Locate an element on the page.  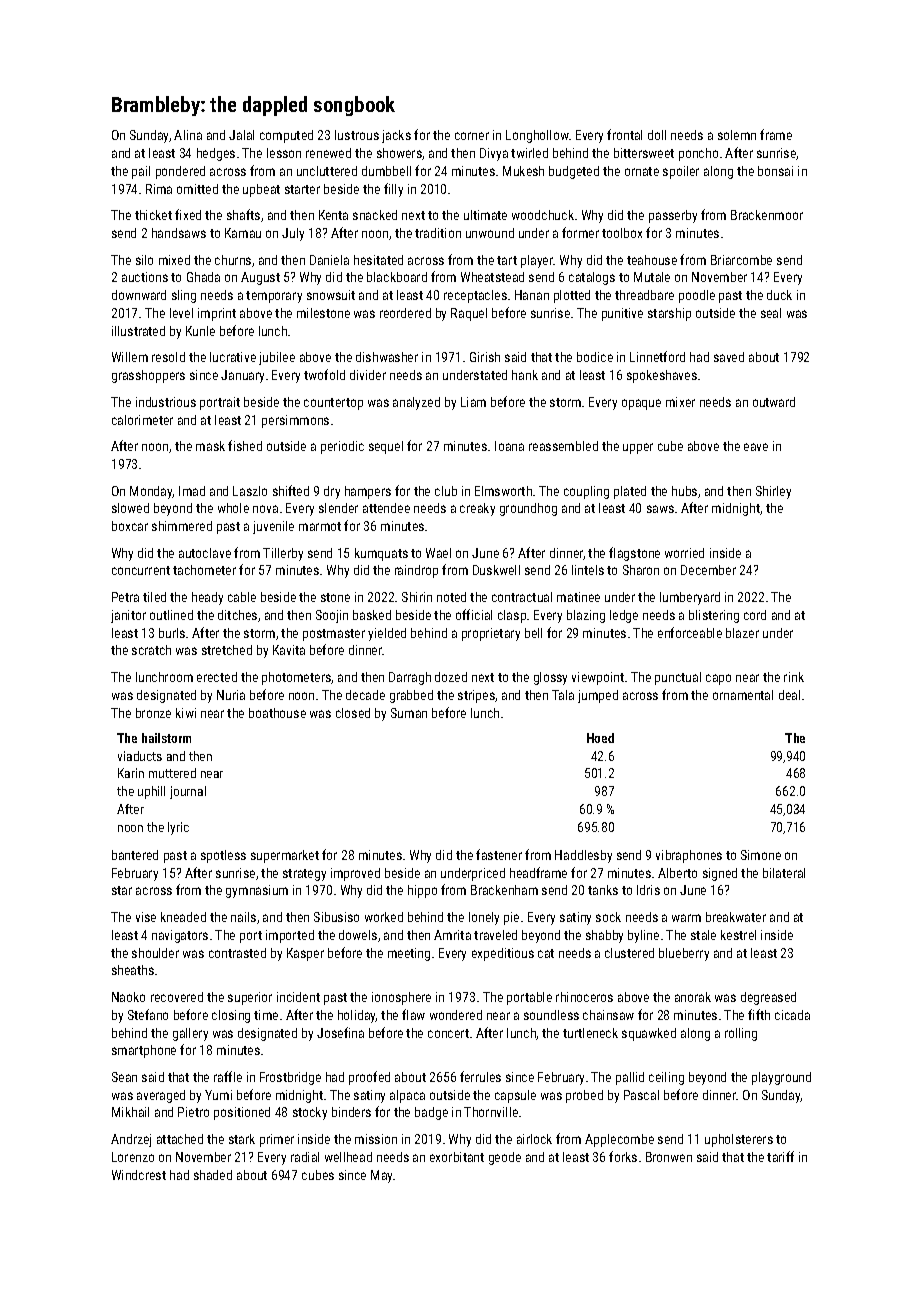
Hoed is located at coordinates (600, 738).
